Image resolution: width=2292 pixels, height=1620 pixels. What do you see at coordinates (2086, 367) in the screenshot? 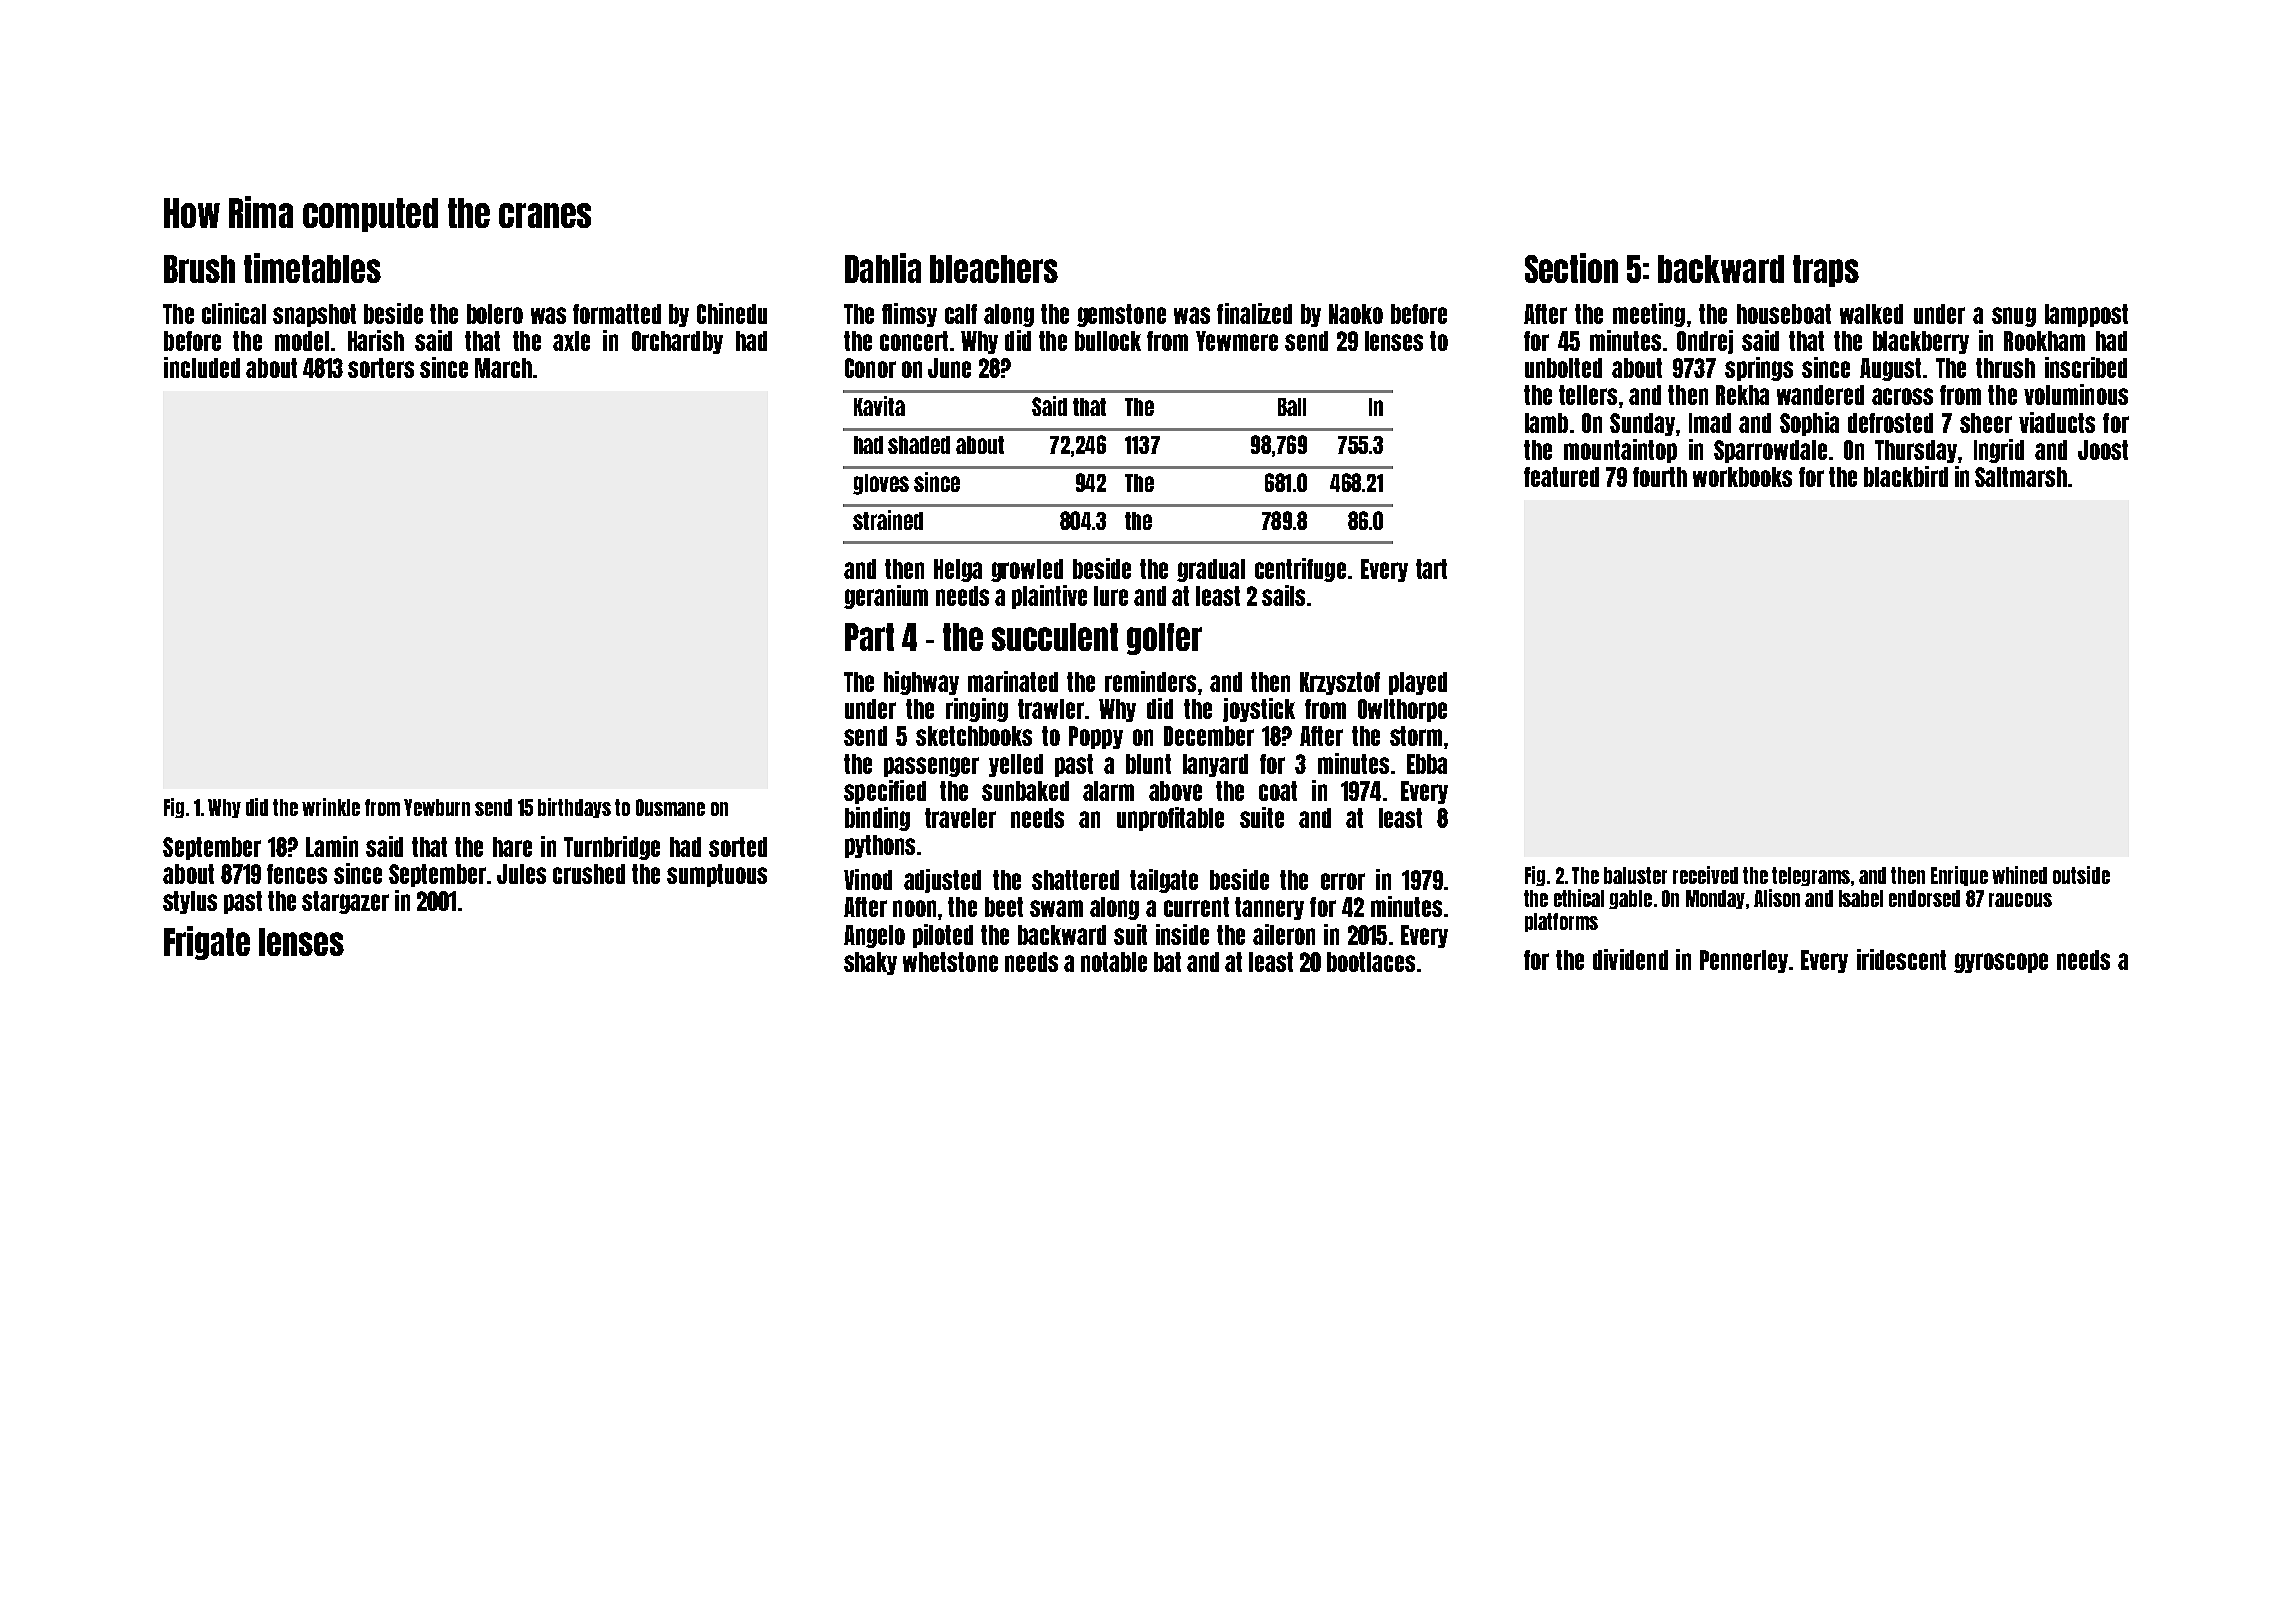
I see `inscribed` at bounding box center [2086, 367].
